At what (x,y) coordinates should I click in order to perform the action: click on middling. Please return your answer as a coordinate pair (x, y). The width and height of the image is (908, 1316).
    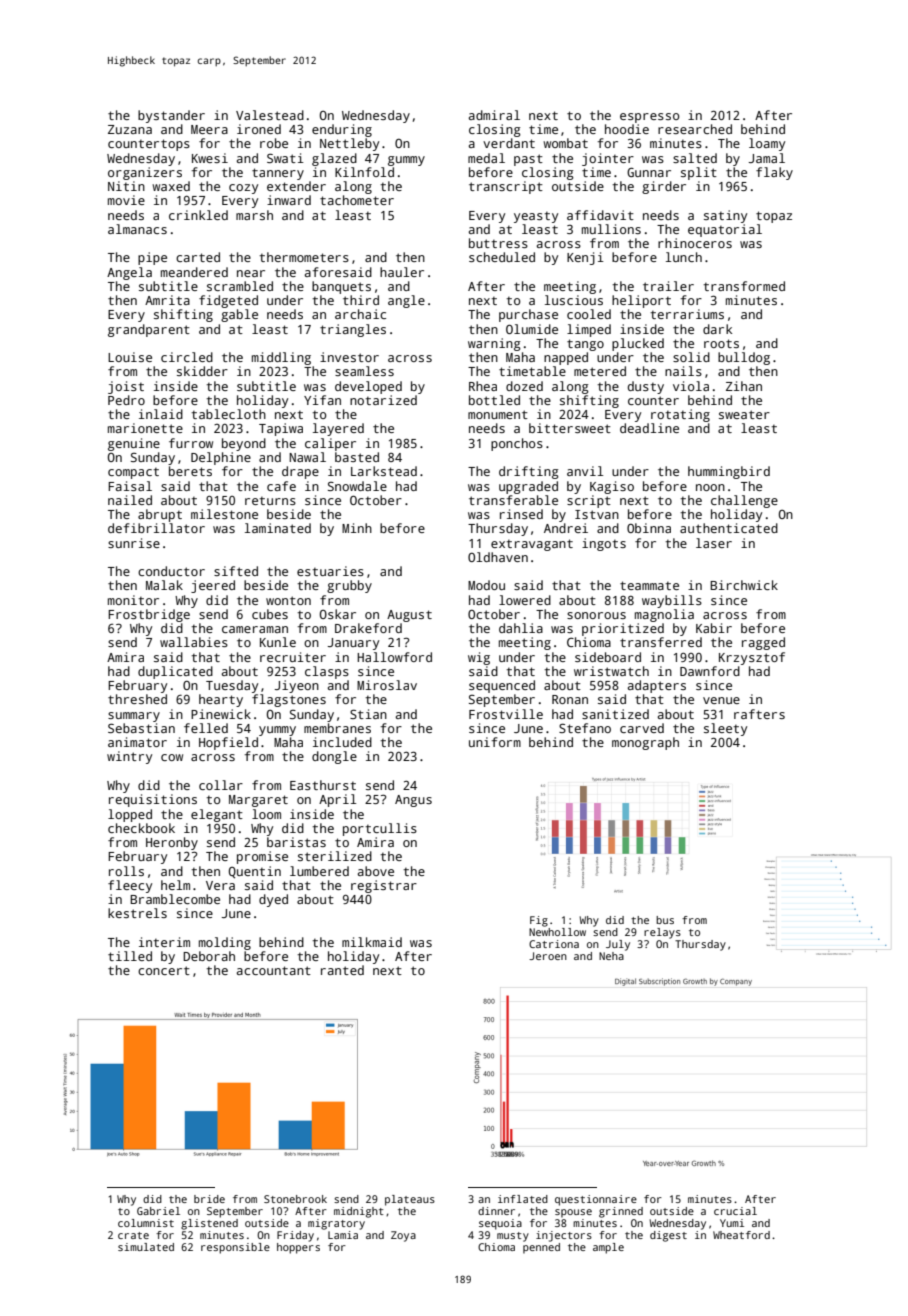
    Looking at the image, I should click on (281, 358).
